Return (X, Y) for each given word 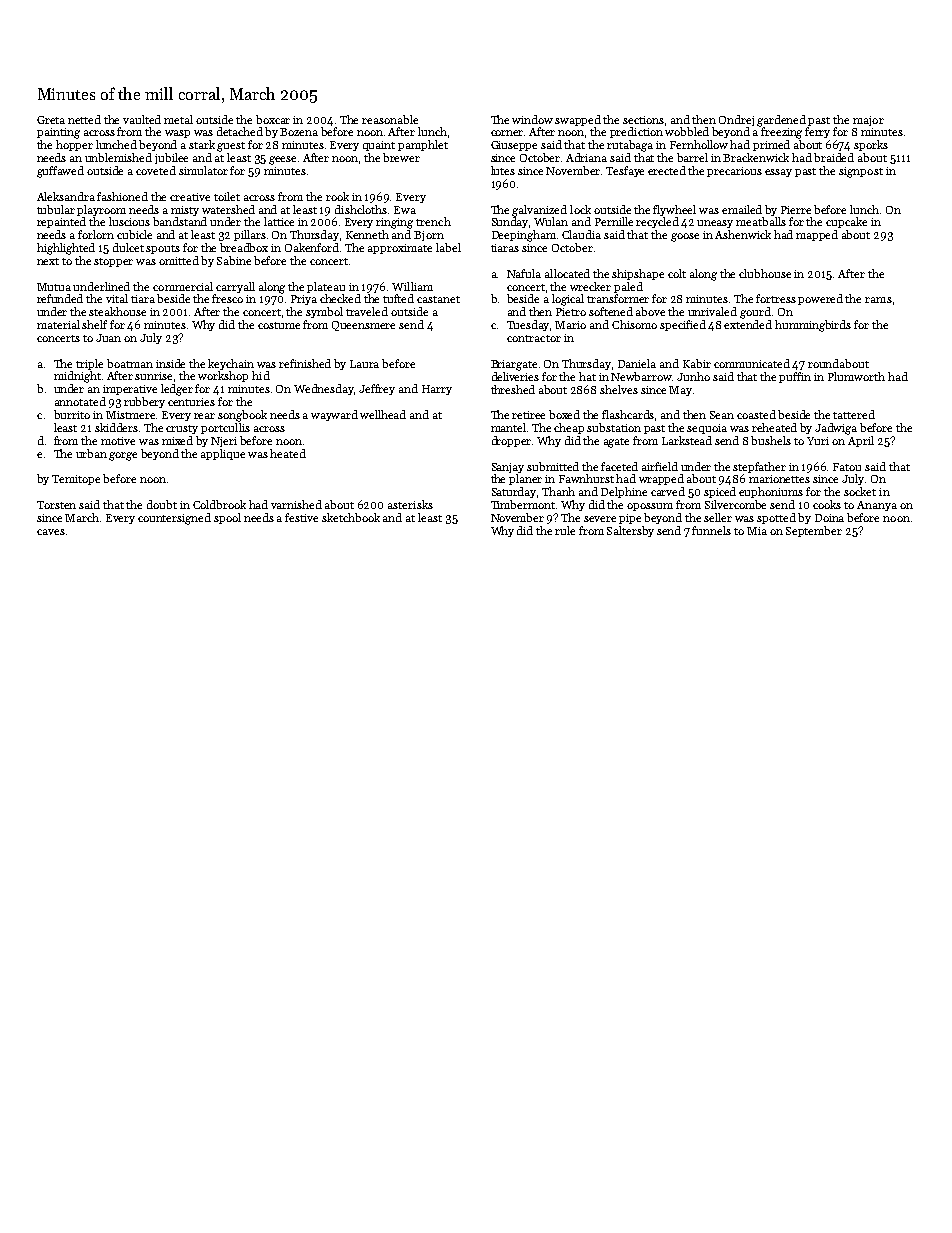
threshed (513, 389)
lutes (503, 170)
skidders (116, 427)
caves (51, 532)
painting (58, 133)
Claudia (581, 234)
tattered (854, 414)
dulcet (128, 247)
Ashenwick (743, 234)
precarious (734, 172)
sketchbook (351, 517)
